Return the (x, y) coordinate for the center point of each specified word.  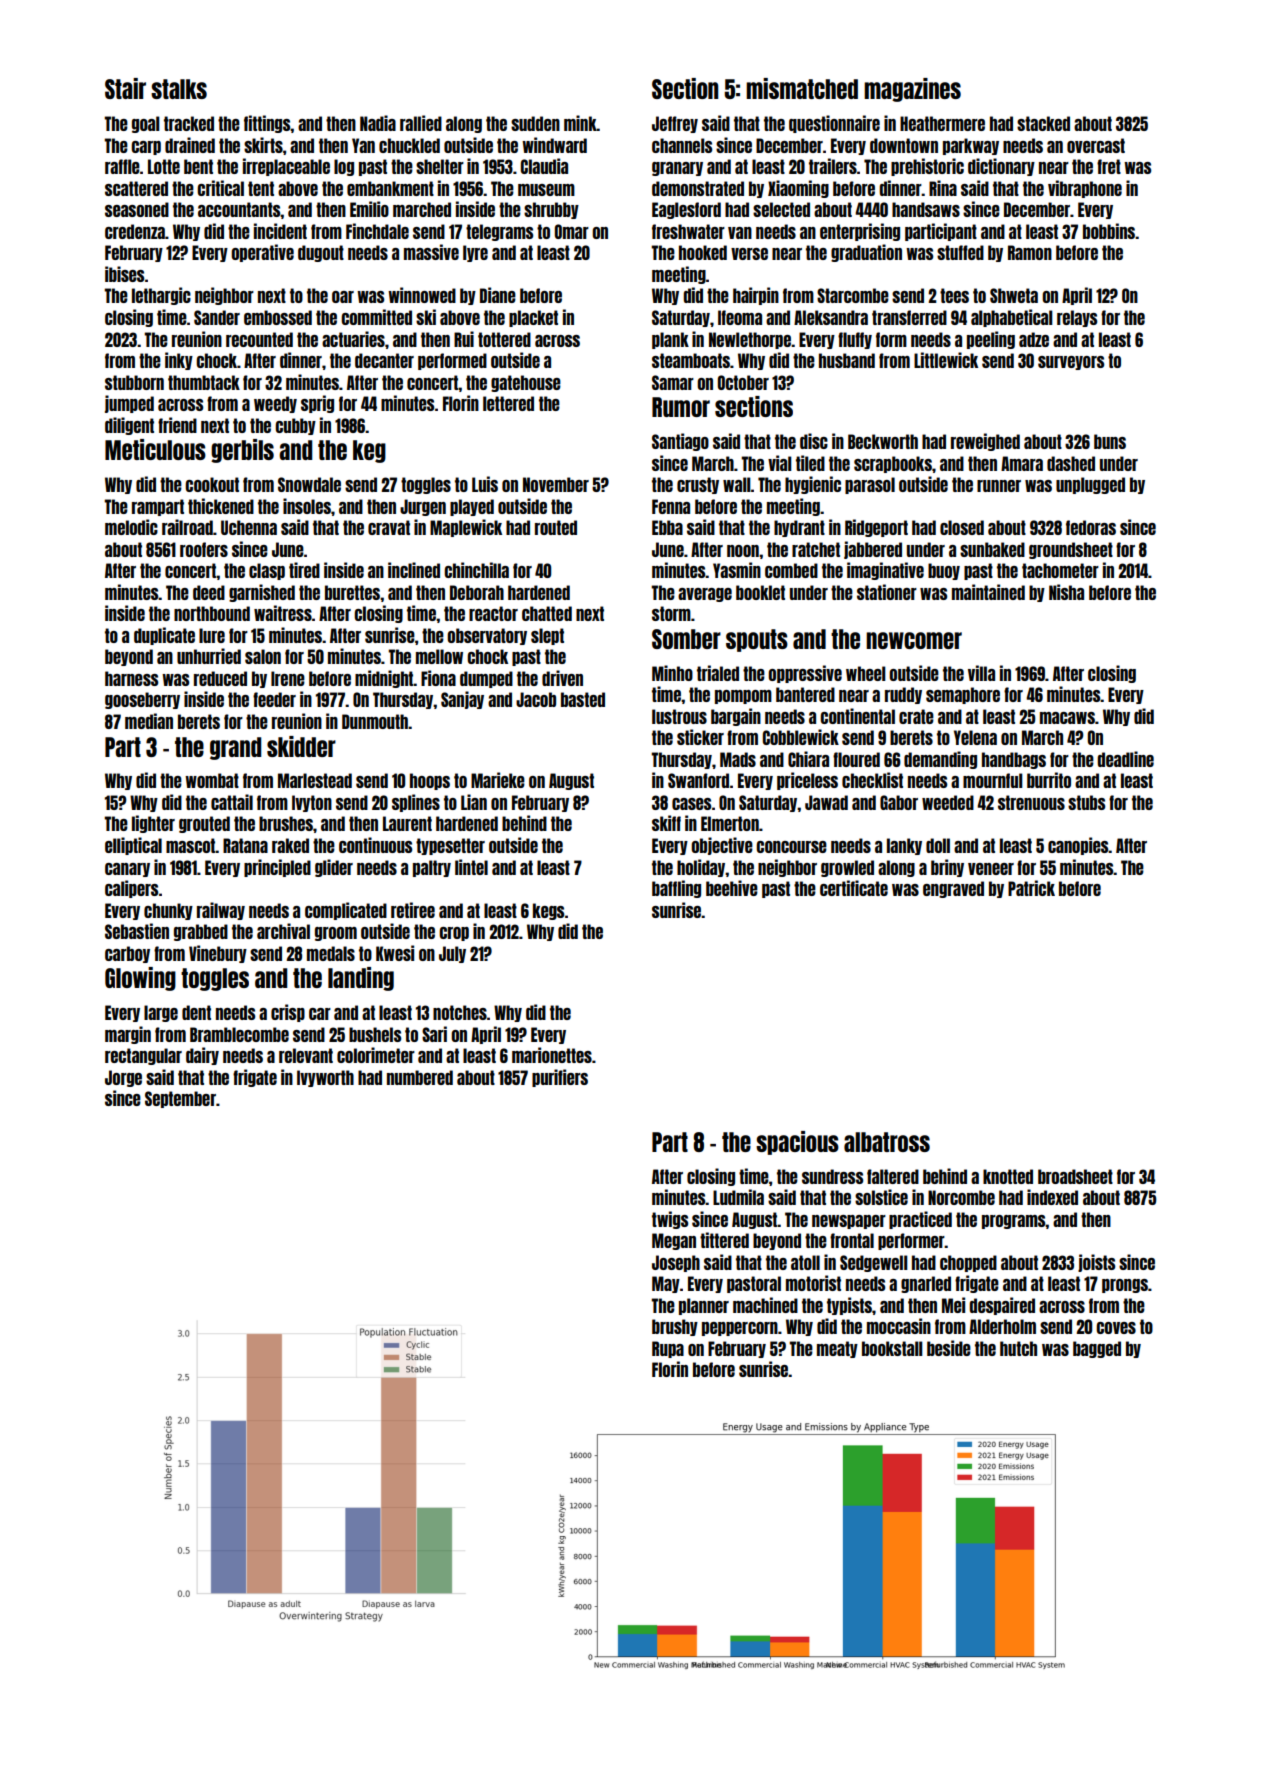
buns (1110, 441)
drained (190, 145)
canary (127, 870)
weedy (275, 404)
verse (749, 254)
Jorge (123, 1078)
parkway (971, 146)
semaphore (963, 695)
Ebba (667, 527)
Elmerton (730, 823)
